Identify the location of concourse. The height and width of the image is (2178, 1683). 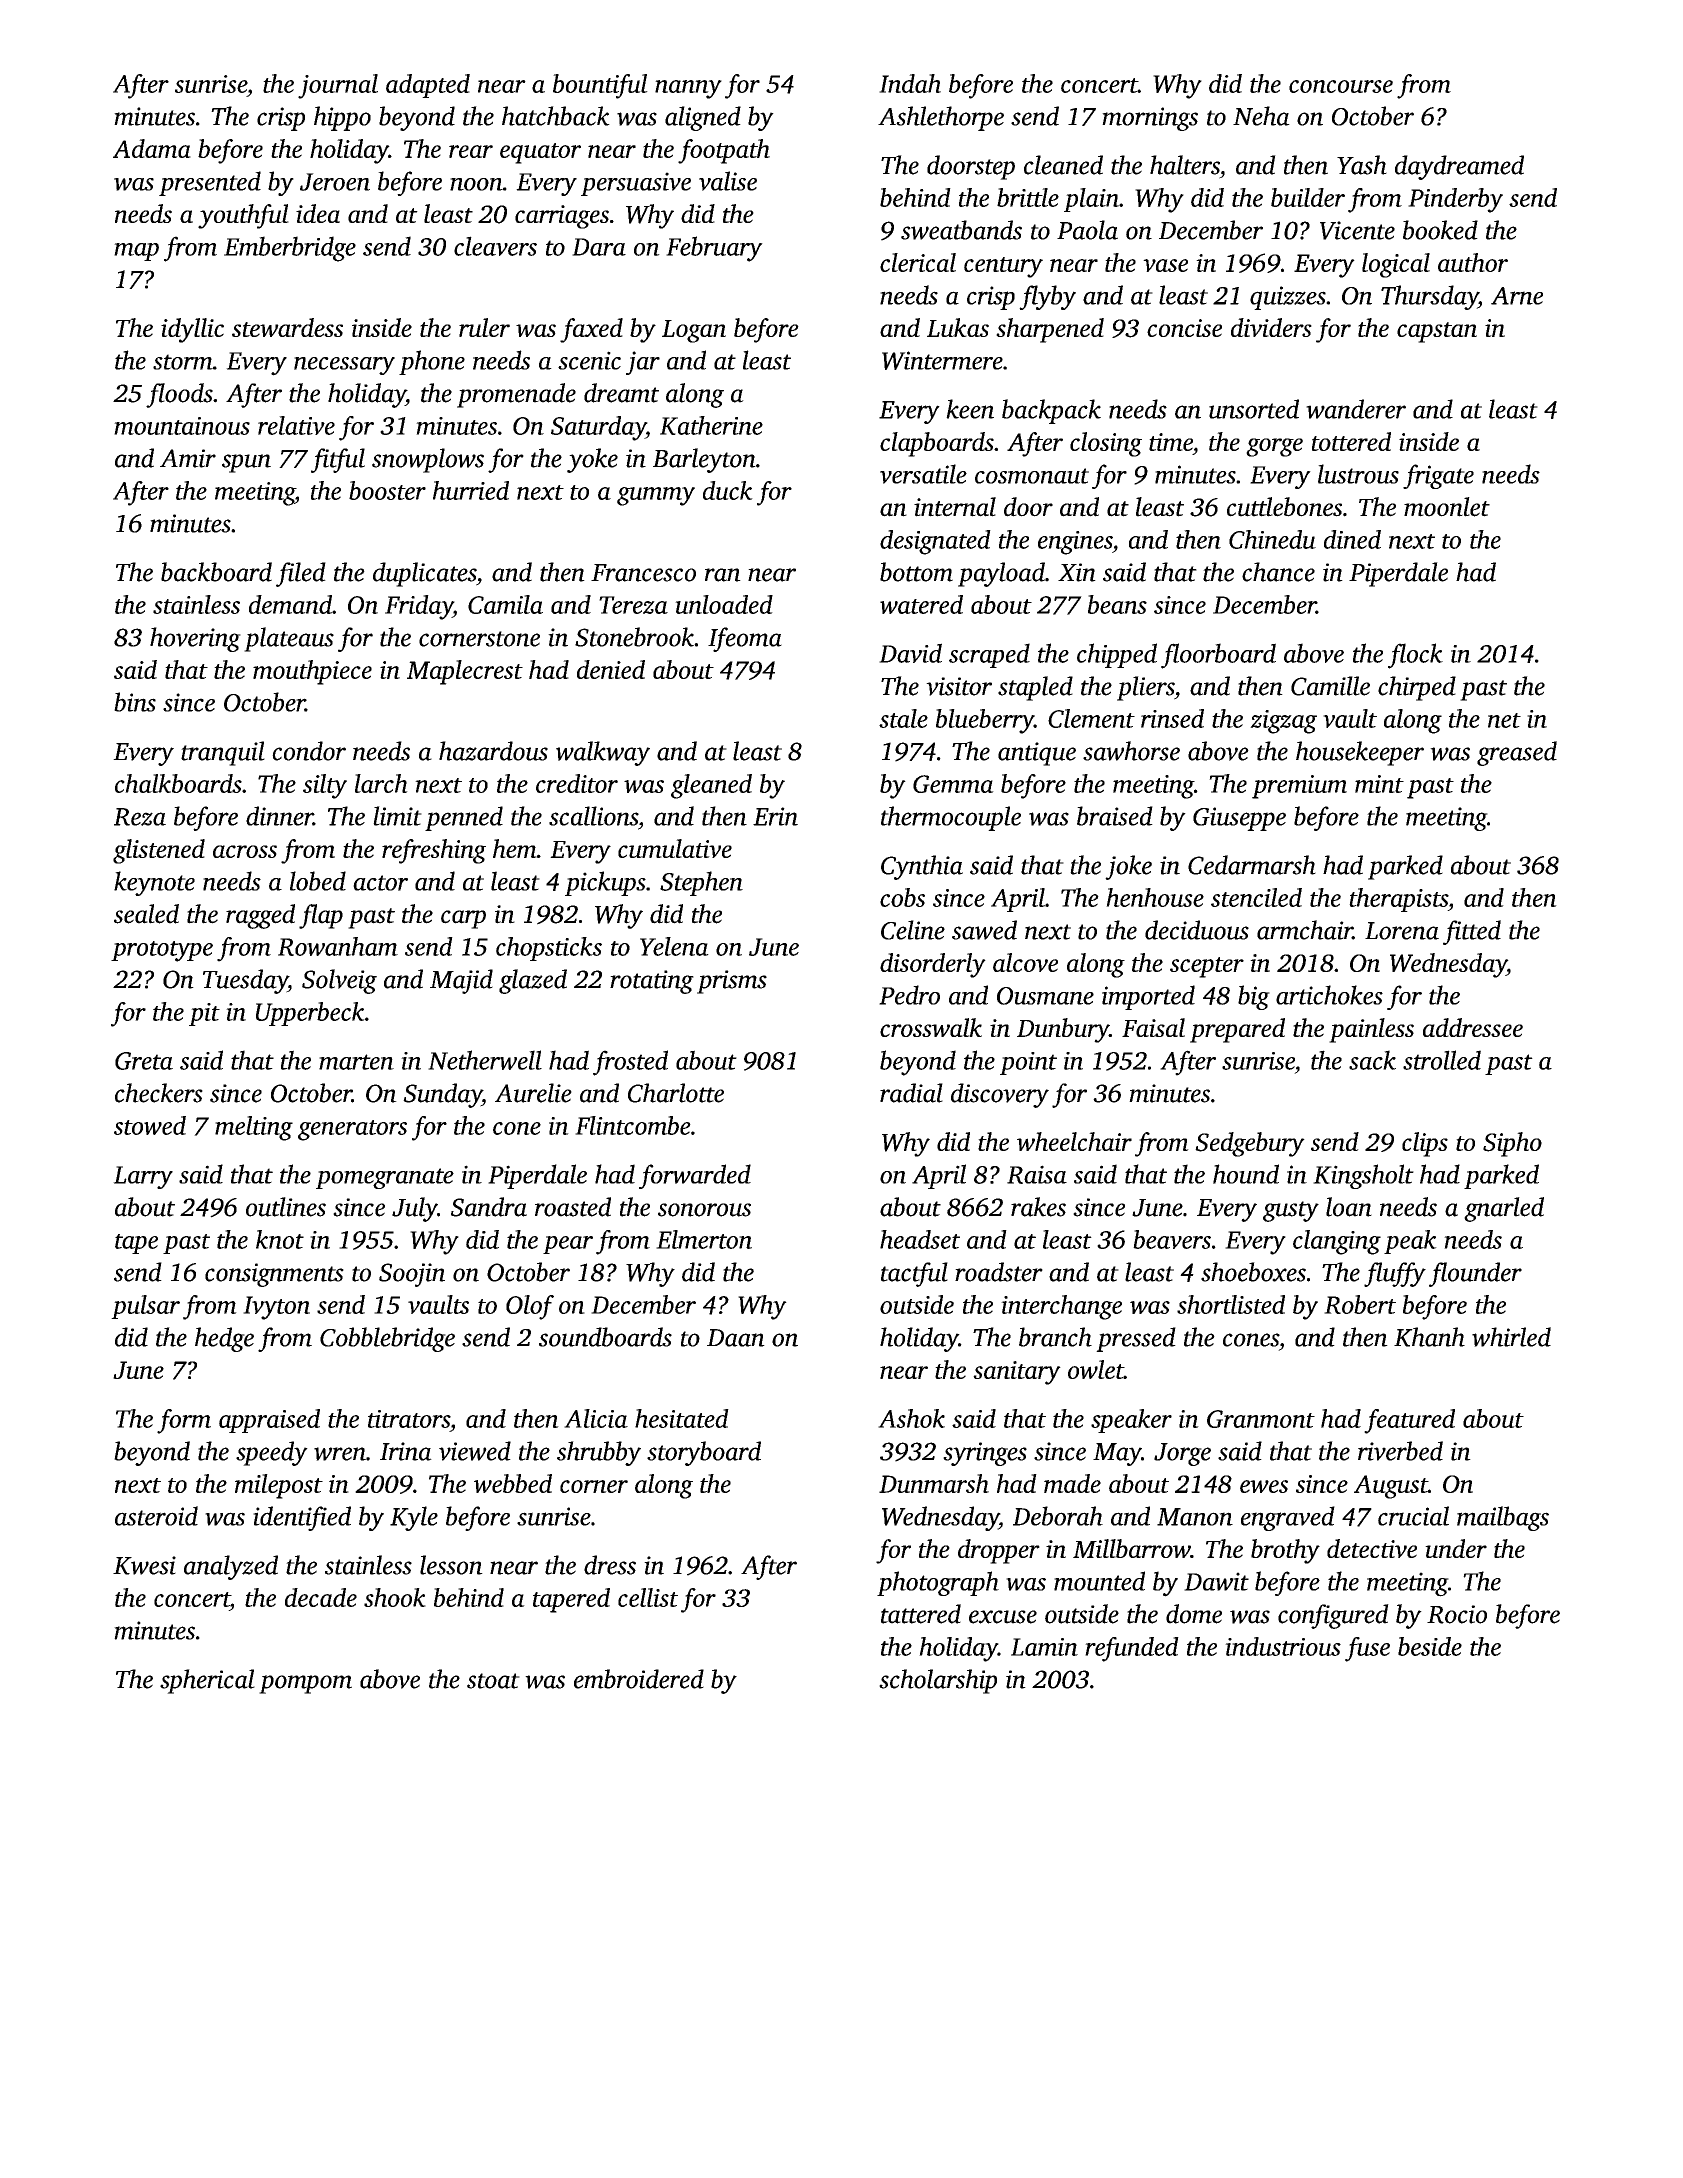
(1341, 86).
